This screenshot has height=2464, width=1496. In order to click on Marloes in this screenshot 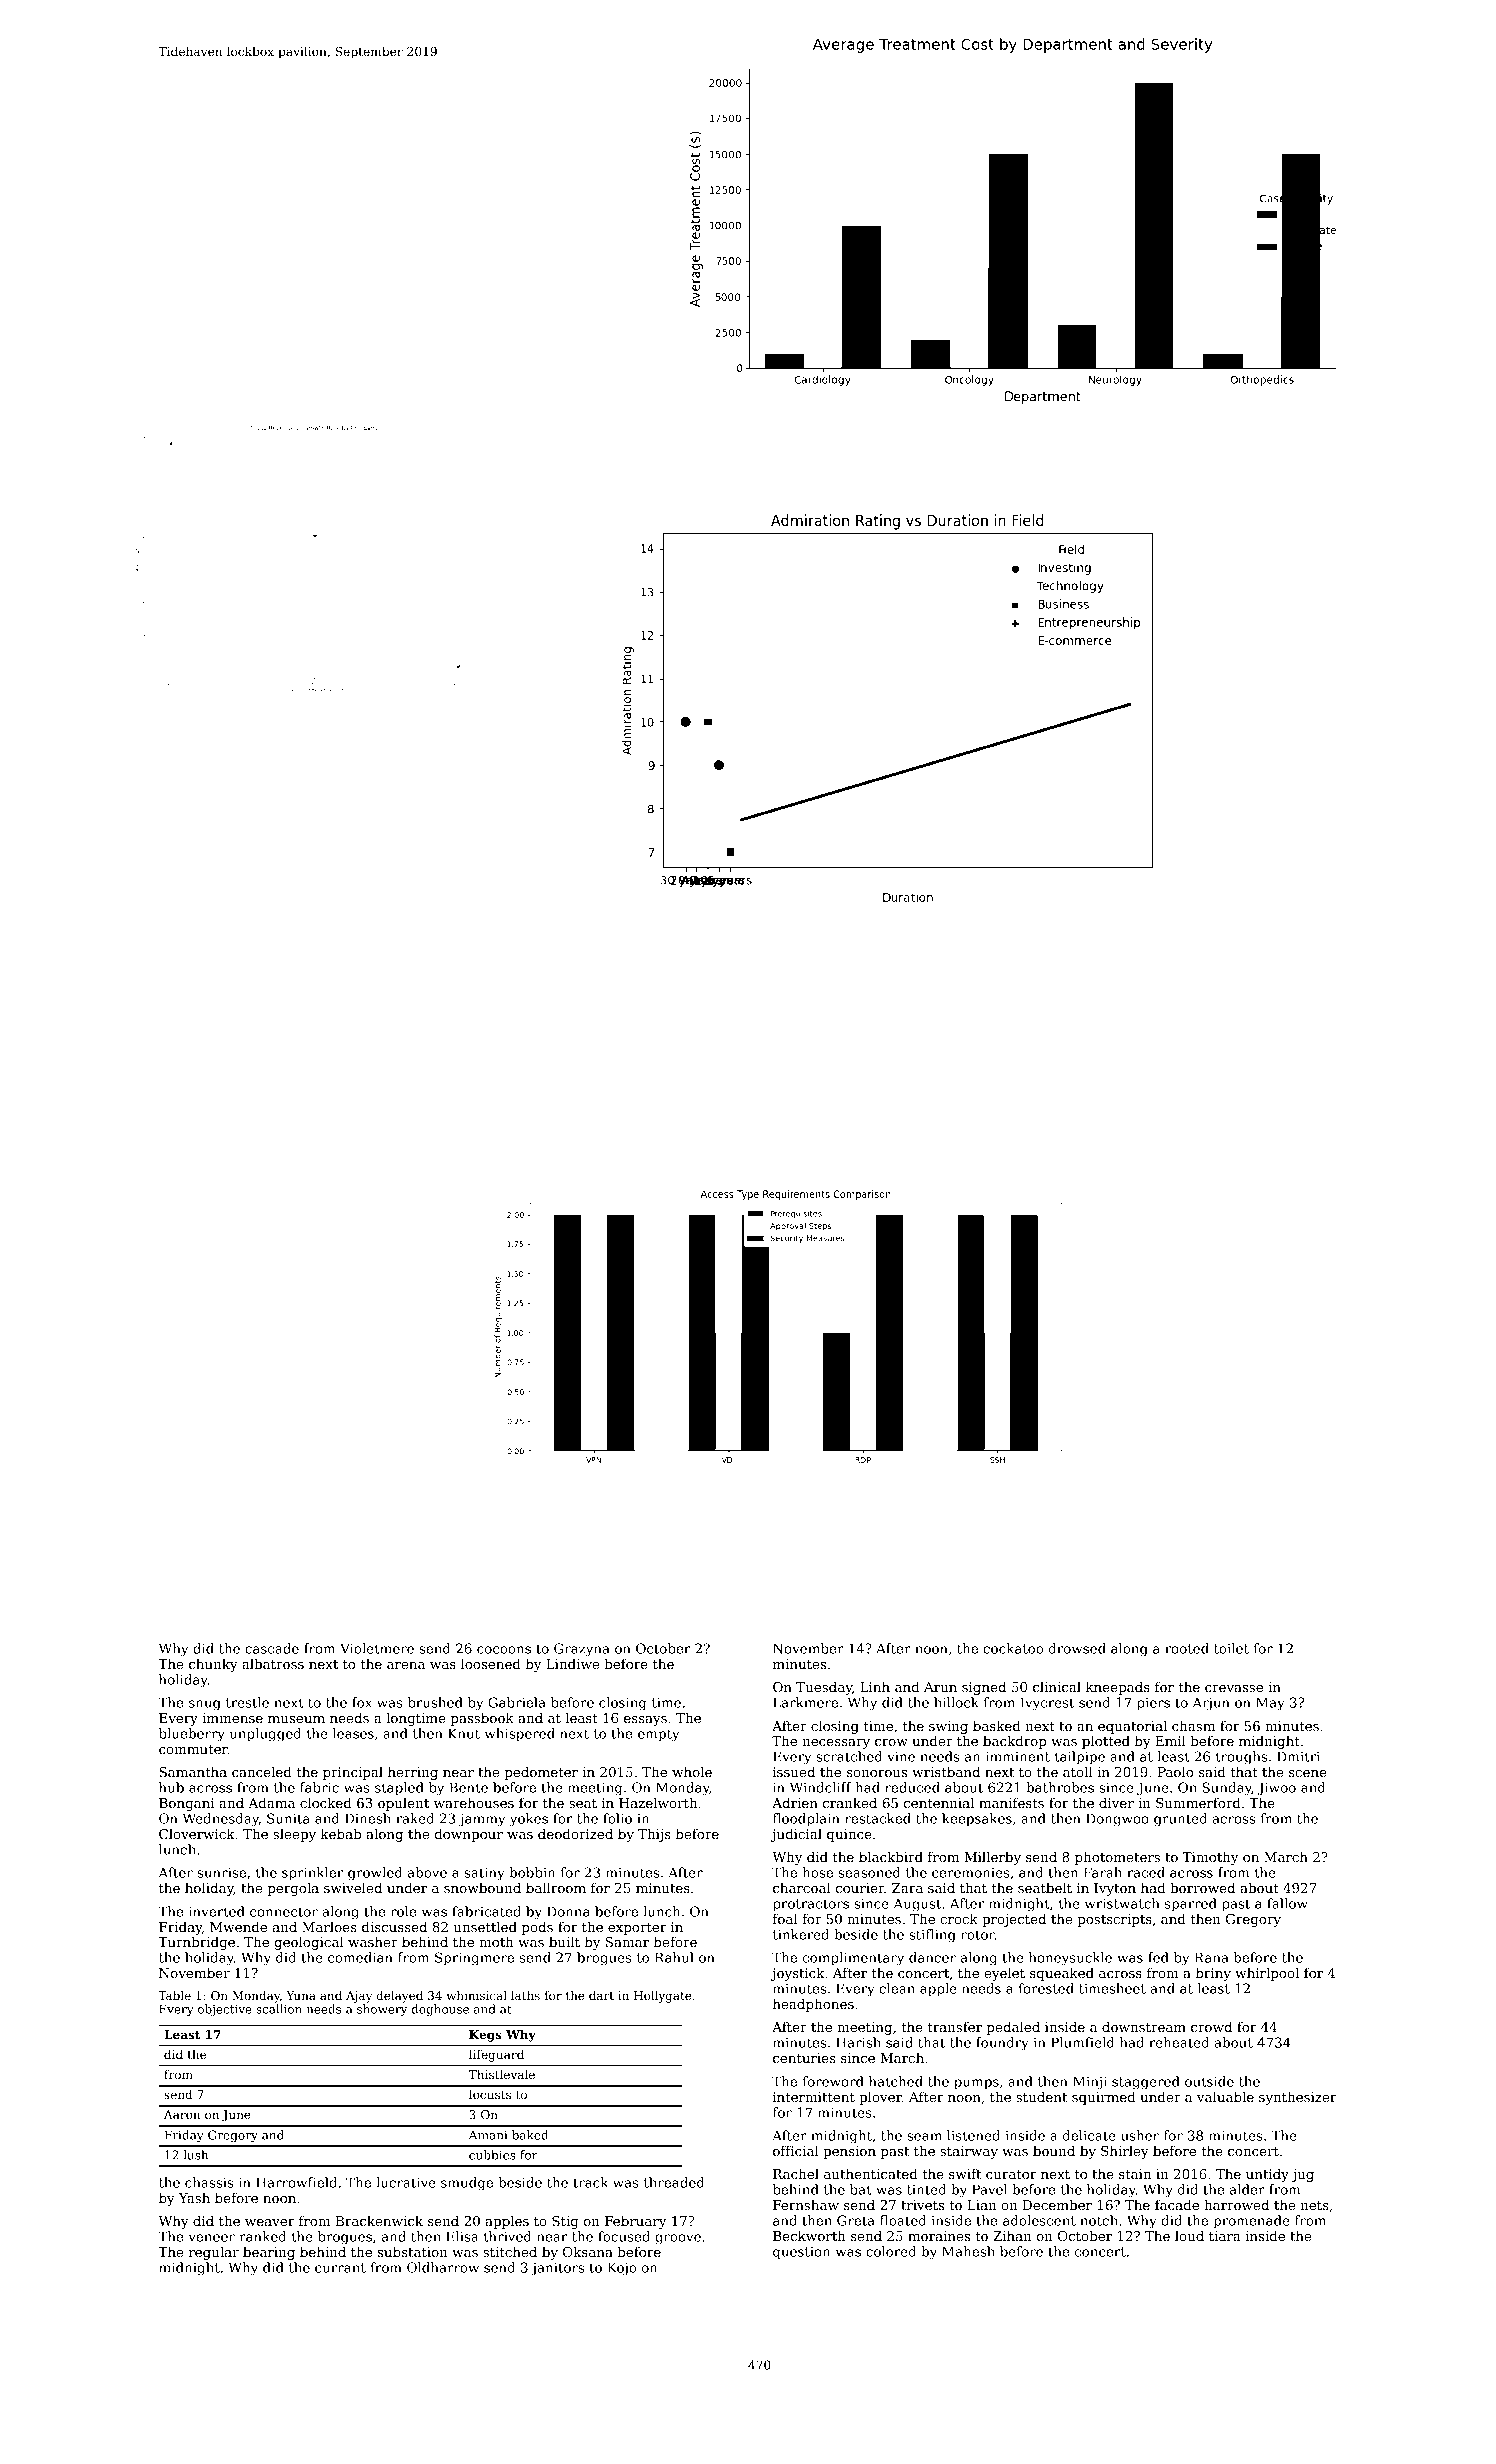, I will do `click(329, 1926)`.
